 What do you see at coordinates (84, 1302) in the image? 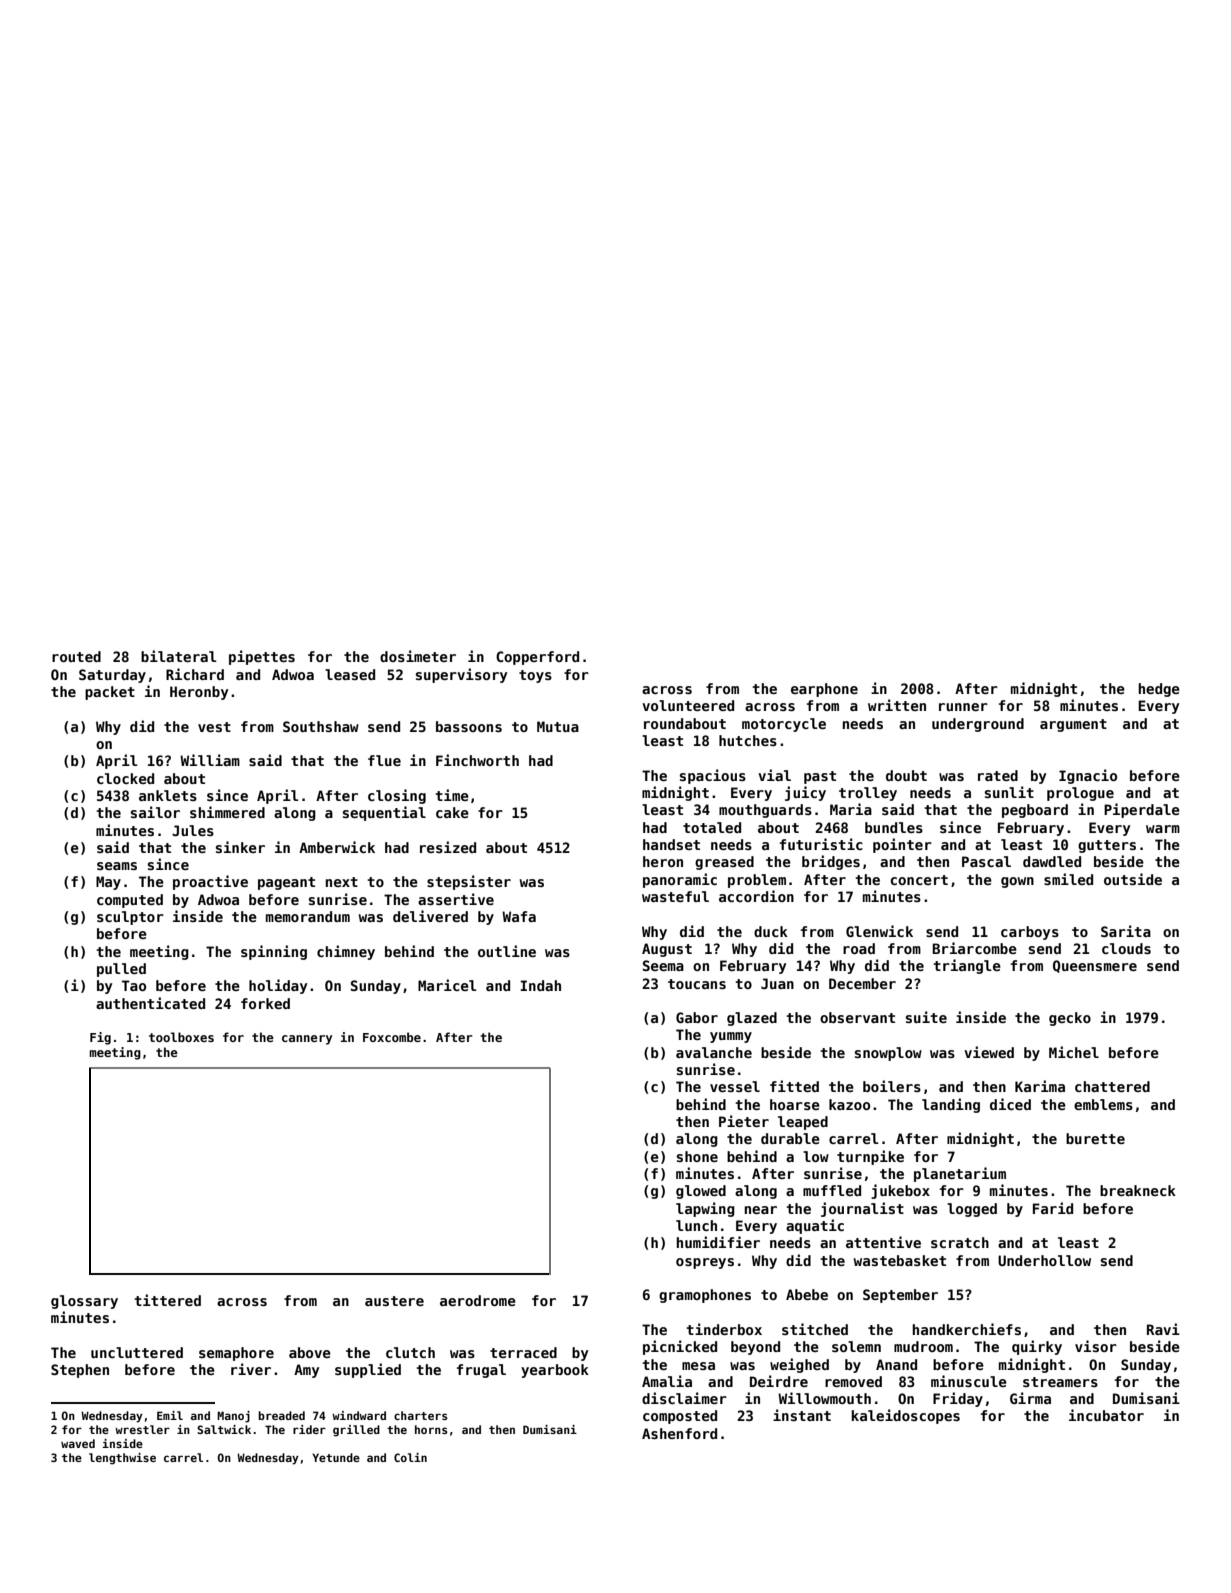
I see `glossary` at bounding box center [84, 1302].
